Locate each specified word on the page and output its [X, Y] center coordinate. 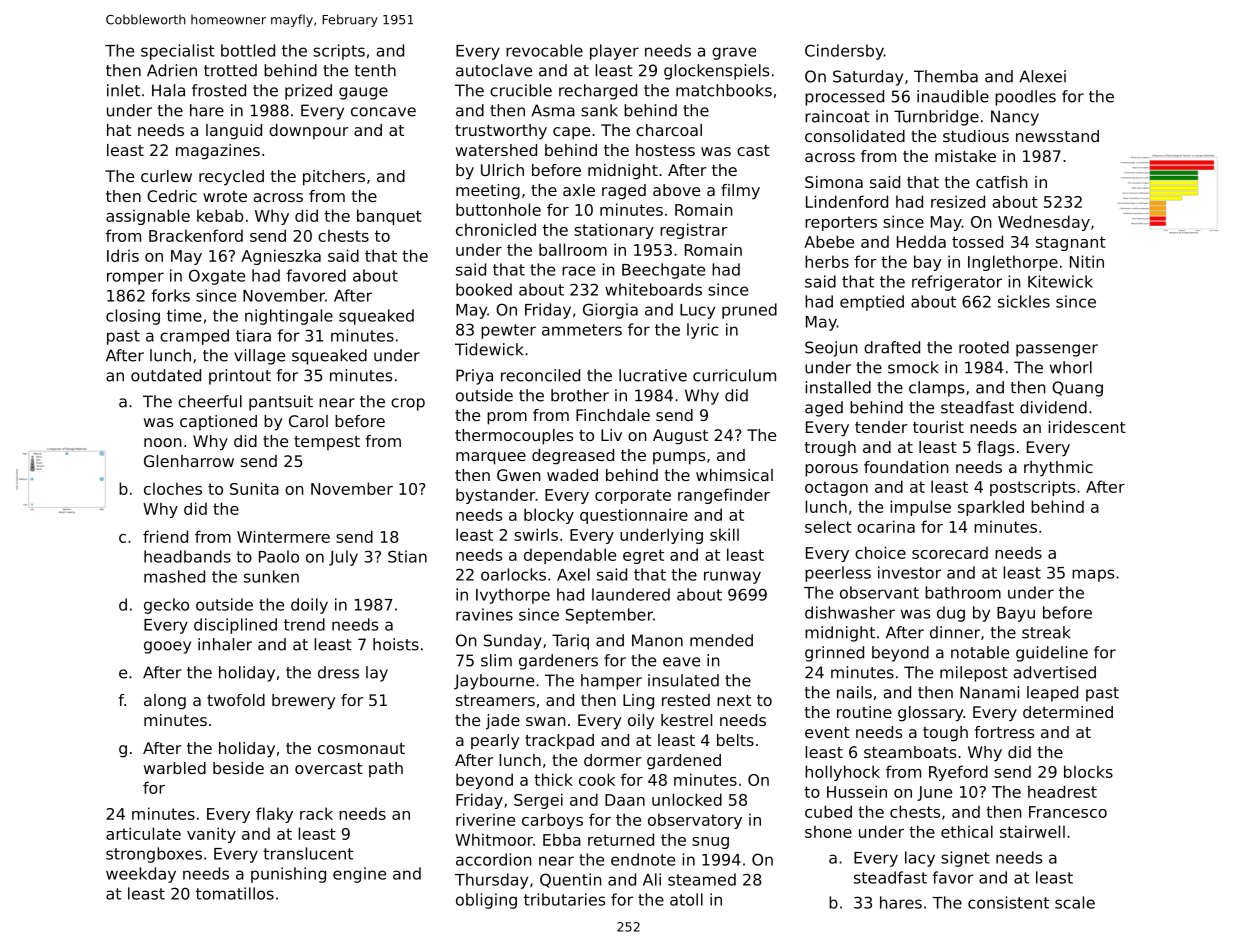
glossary [930, 714]
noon [163, 442]
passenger [1057, 350]
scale [1075, 902]
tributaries [564, 899]
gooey [167, 647]
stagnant [1071, 243]
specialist [178, 52]
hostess [665, 150]
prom [507, 418]
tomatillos [235, 893]
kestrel [686, 720]
